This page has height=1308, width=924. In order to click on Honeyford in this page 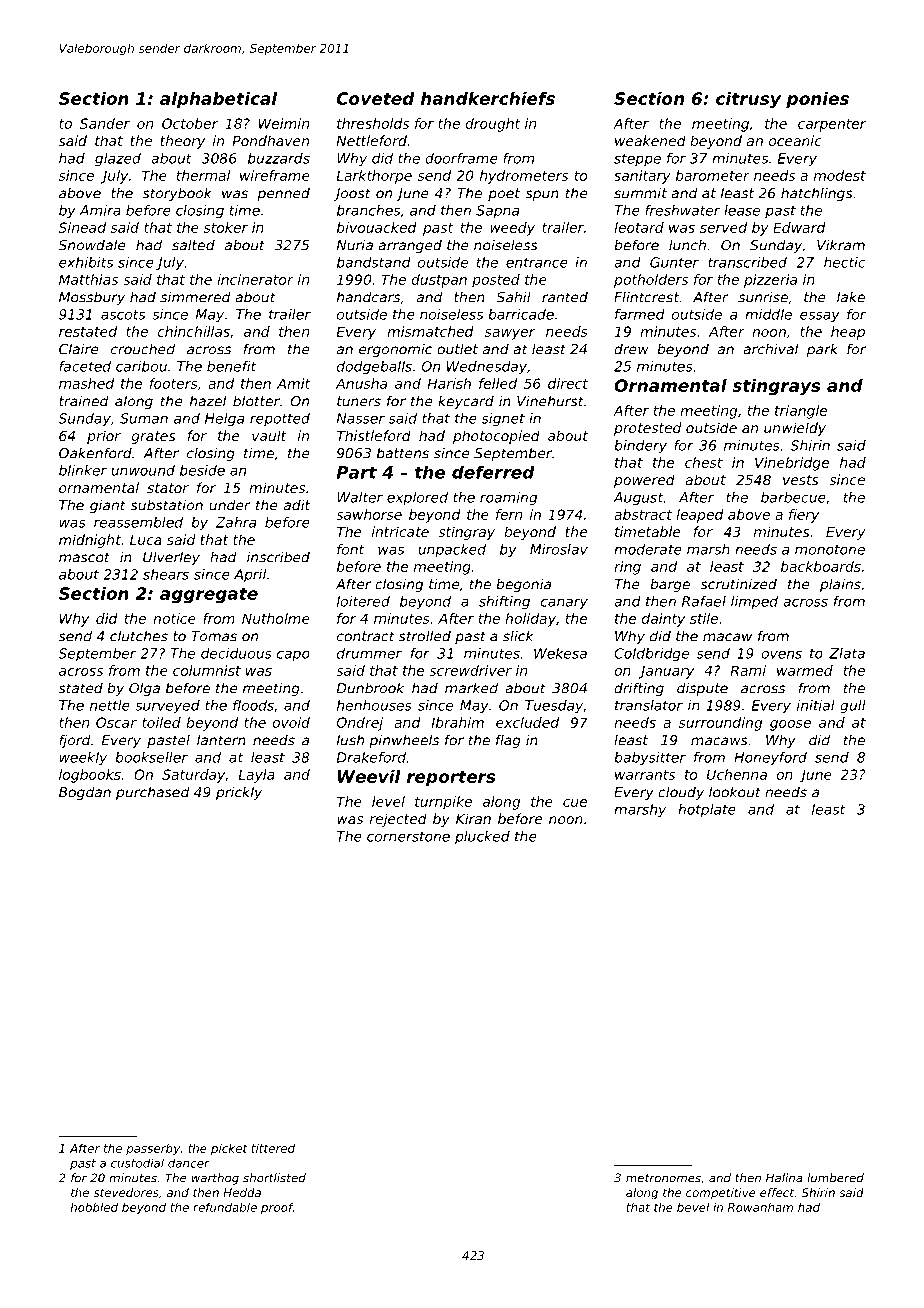, I will do `click(770, 759)`.
